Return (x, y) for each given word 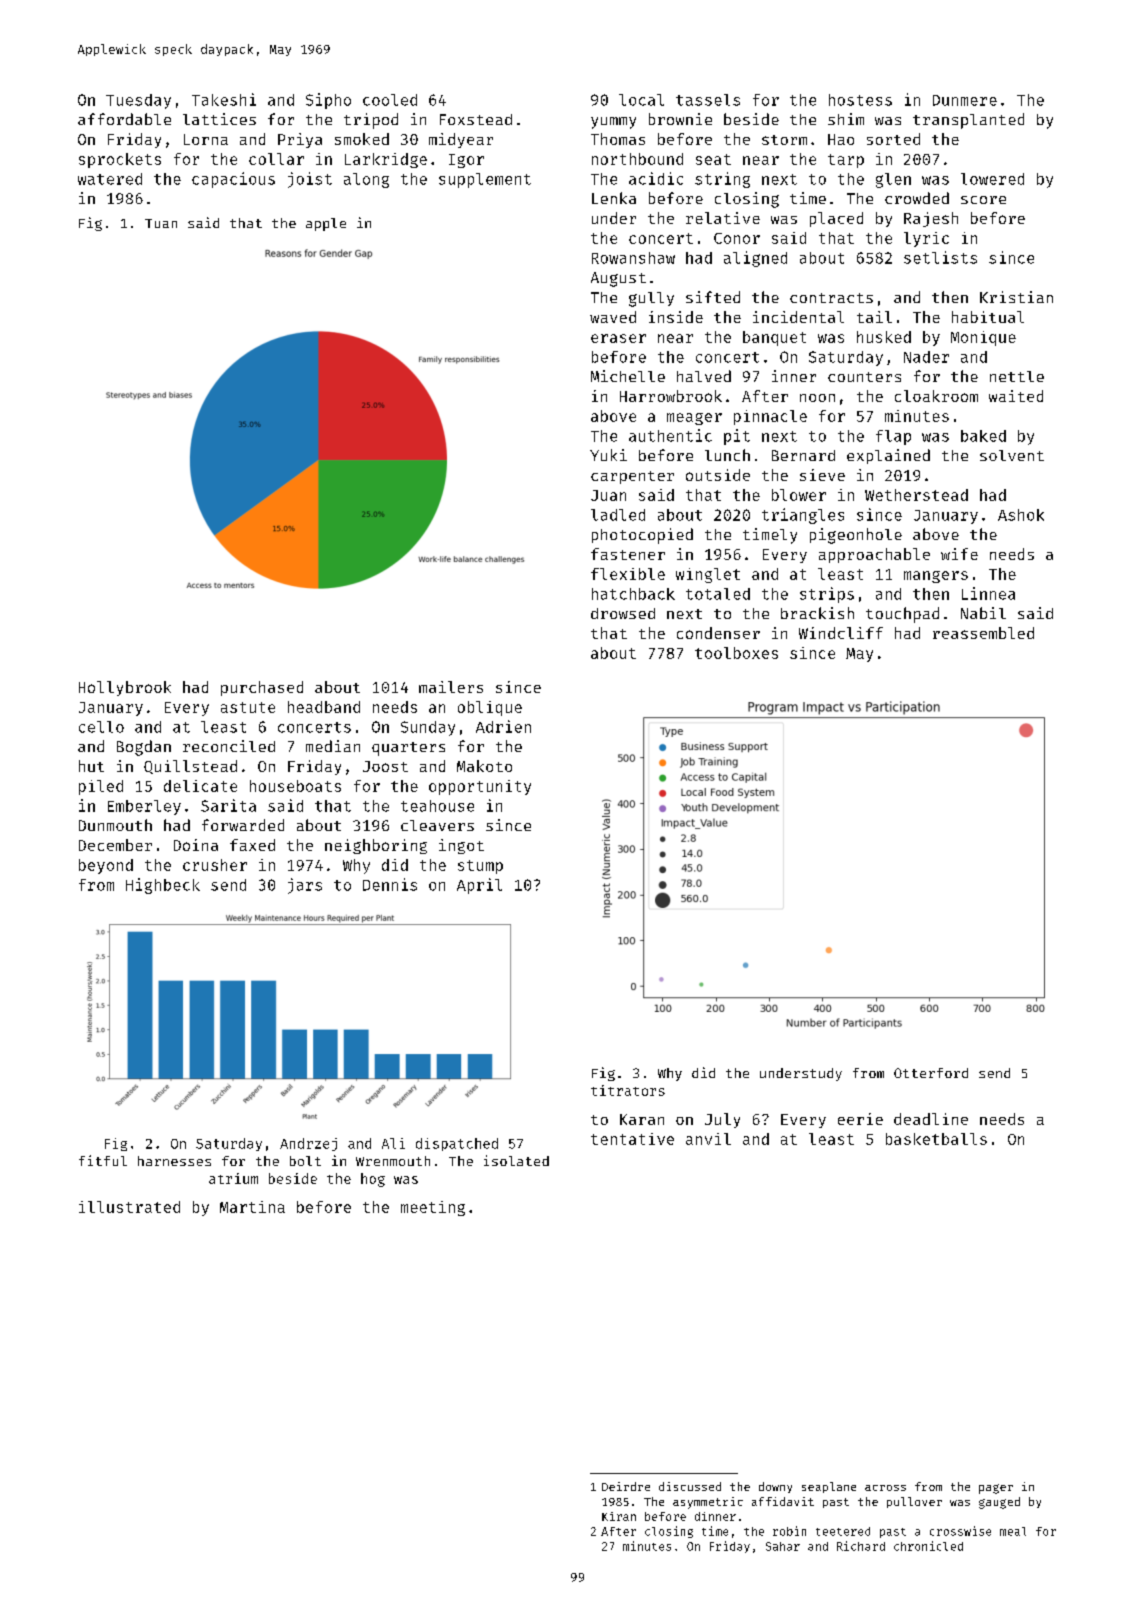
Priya (300, 140)
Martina (252, 1207)
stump (480, 867)
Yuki (608, 455)
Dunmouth (115, 825)
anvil (708, 1139)
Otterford (931, 1073)
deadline (931, 1119)
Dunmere (965, 100)
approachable (874, 555)
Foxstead (476, 119)
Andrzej (308, 1144)
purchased (262, 688)
